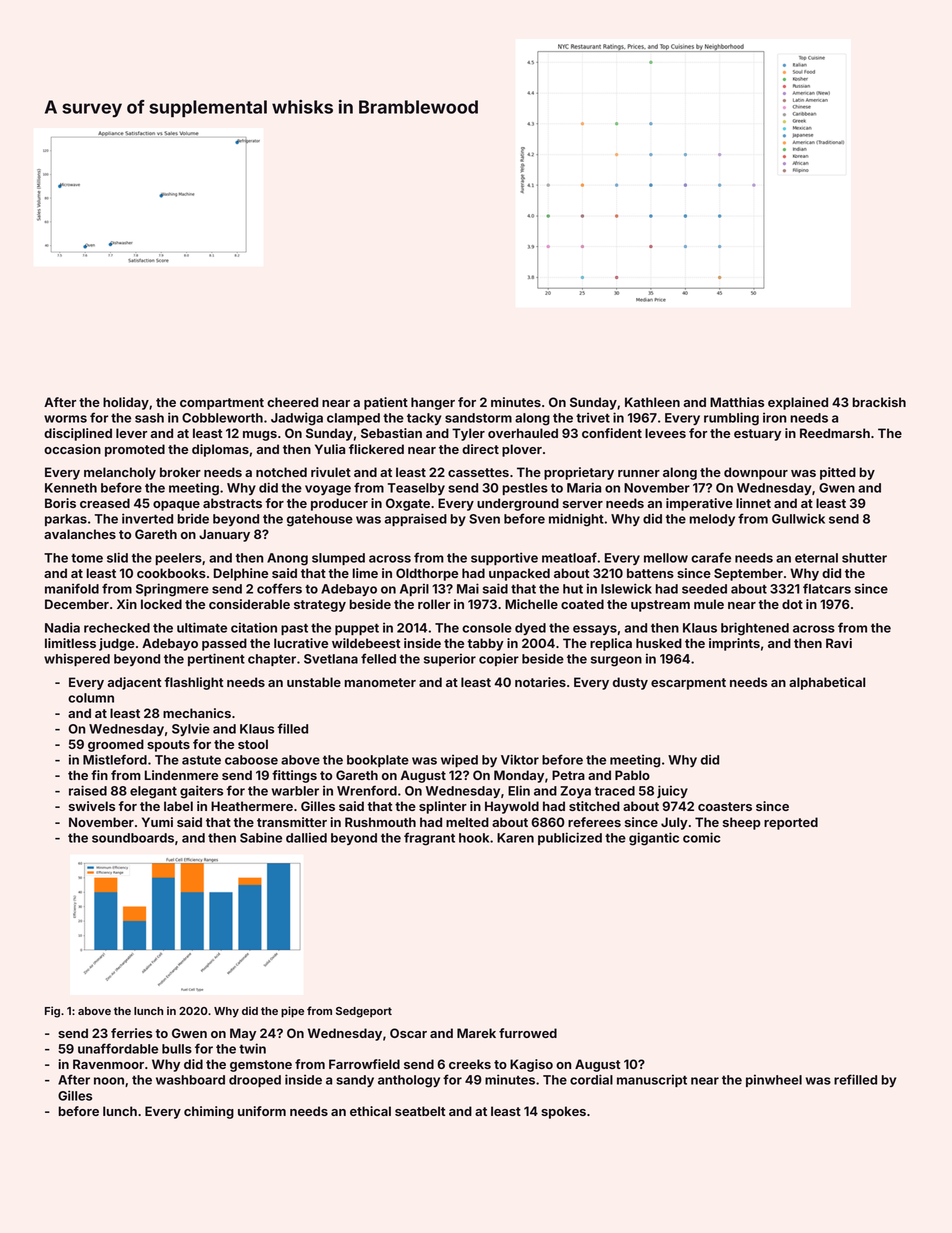  What do you see at coordinates (72, 588) in the page?
I see `manifold` at bounding box center [72, 588].
